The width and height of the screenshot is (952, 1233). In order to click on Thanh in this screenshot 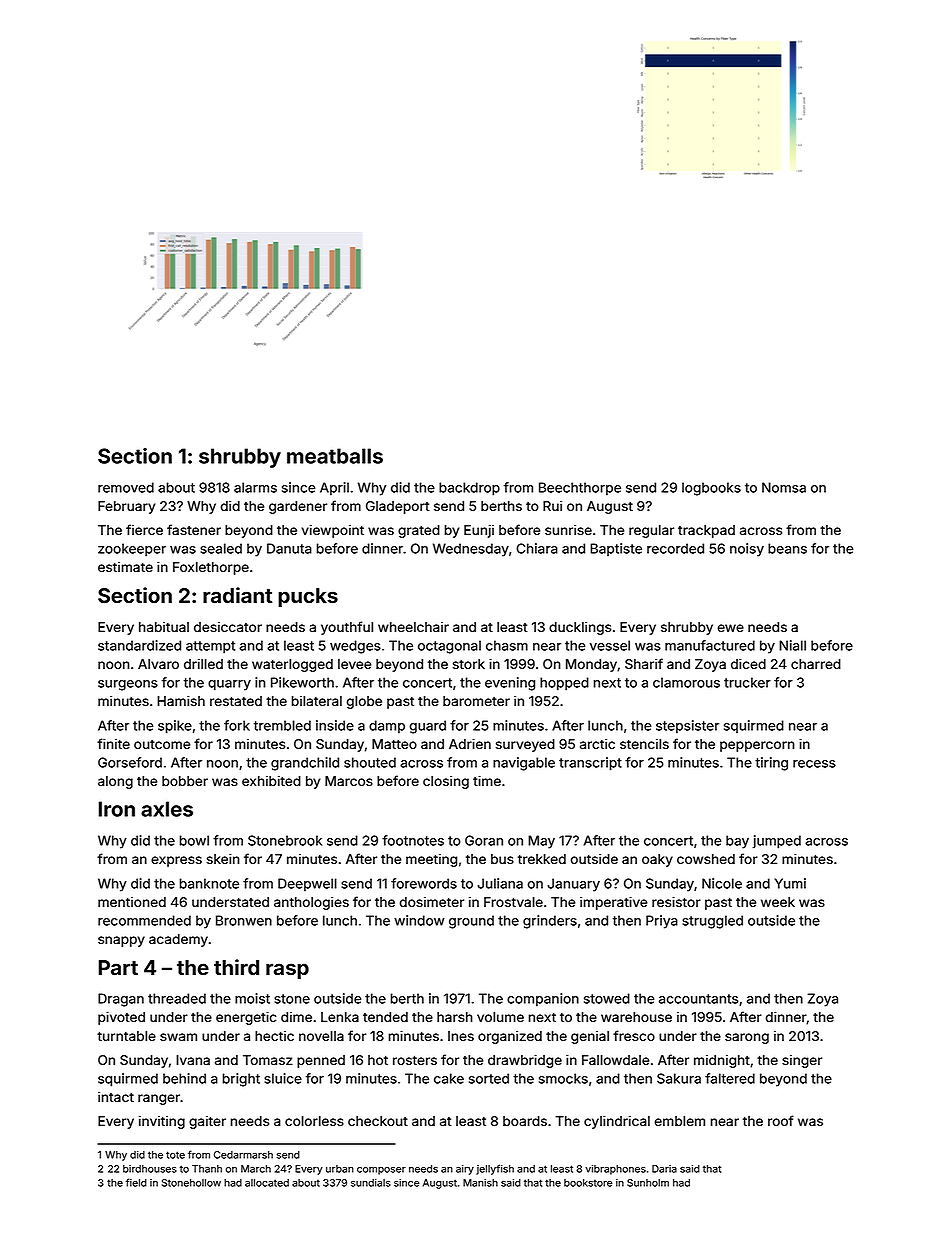, I will do `click(207, 1169)`.
